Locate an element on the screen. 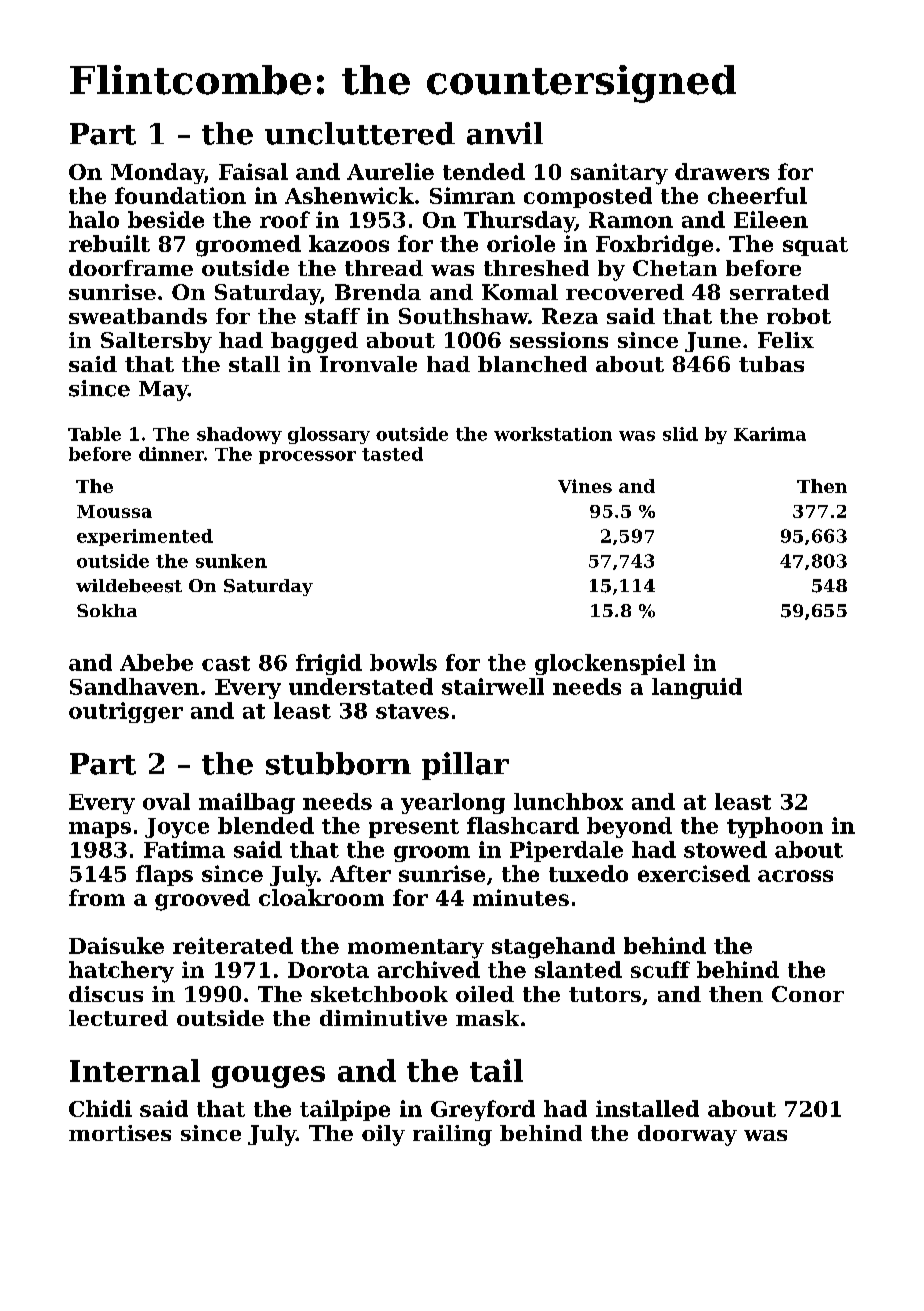  reiterated is located at coordinates (233, 945).
